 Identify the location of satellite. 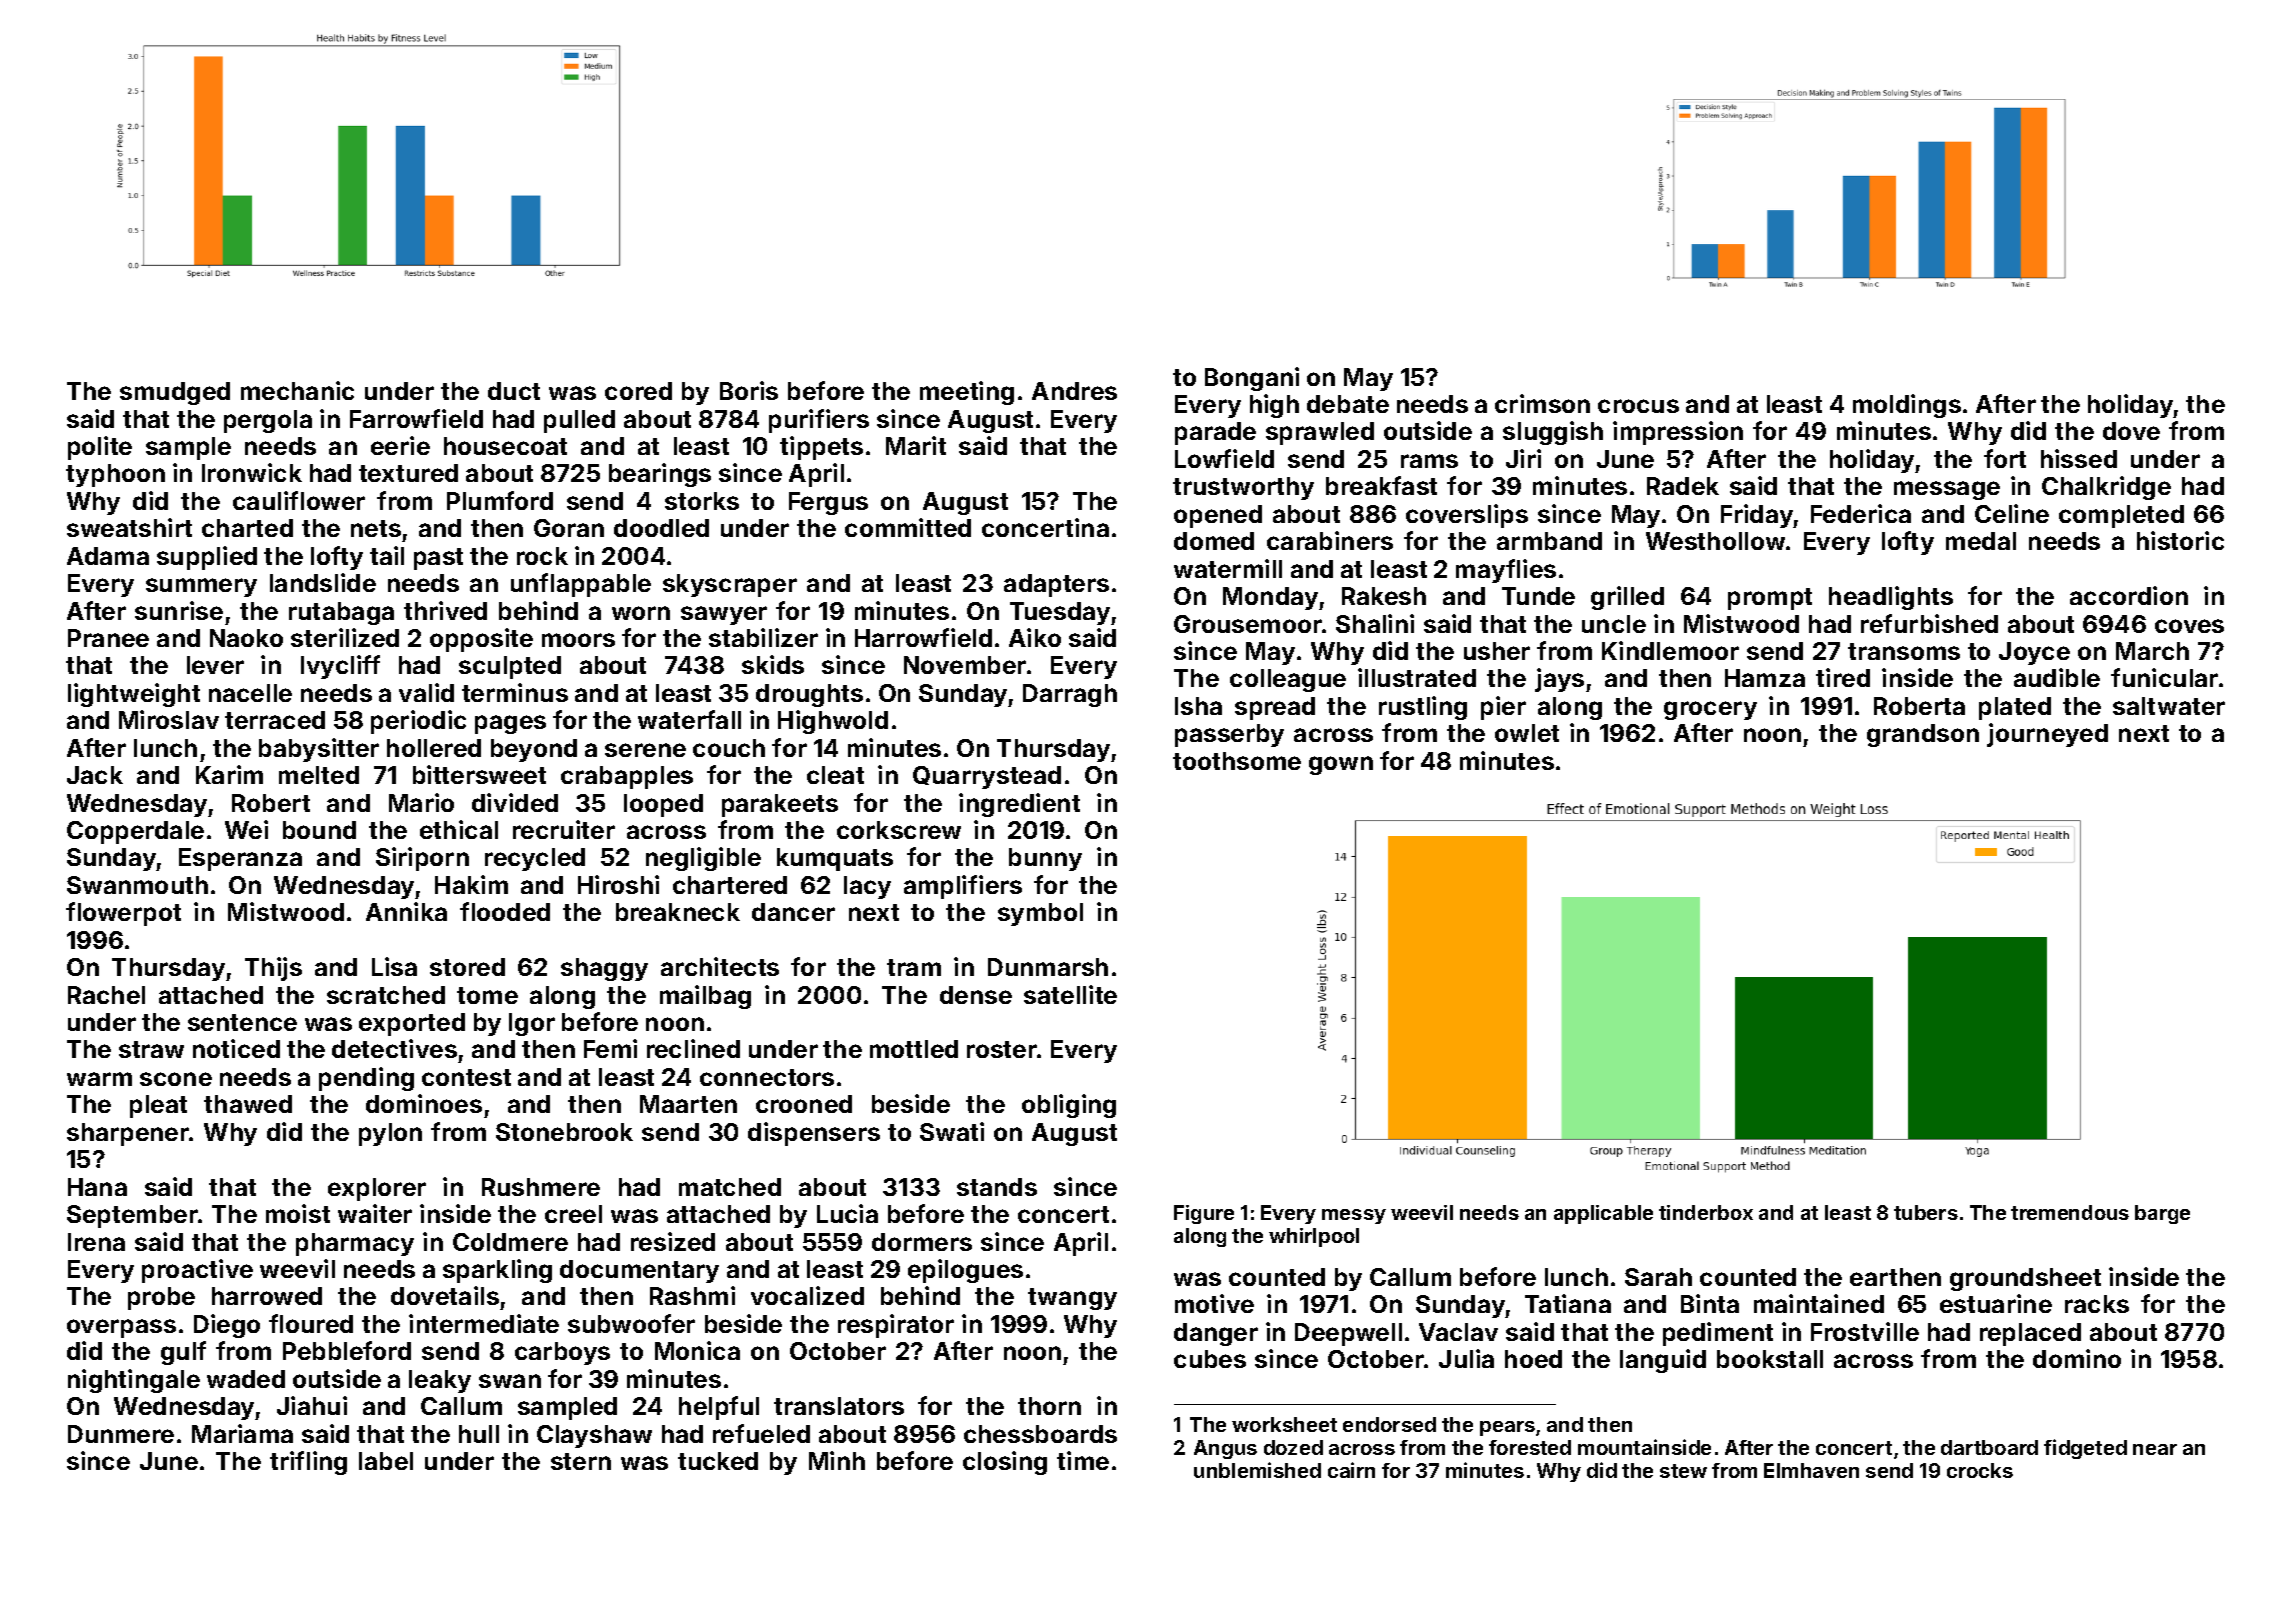
(1070, 994).
